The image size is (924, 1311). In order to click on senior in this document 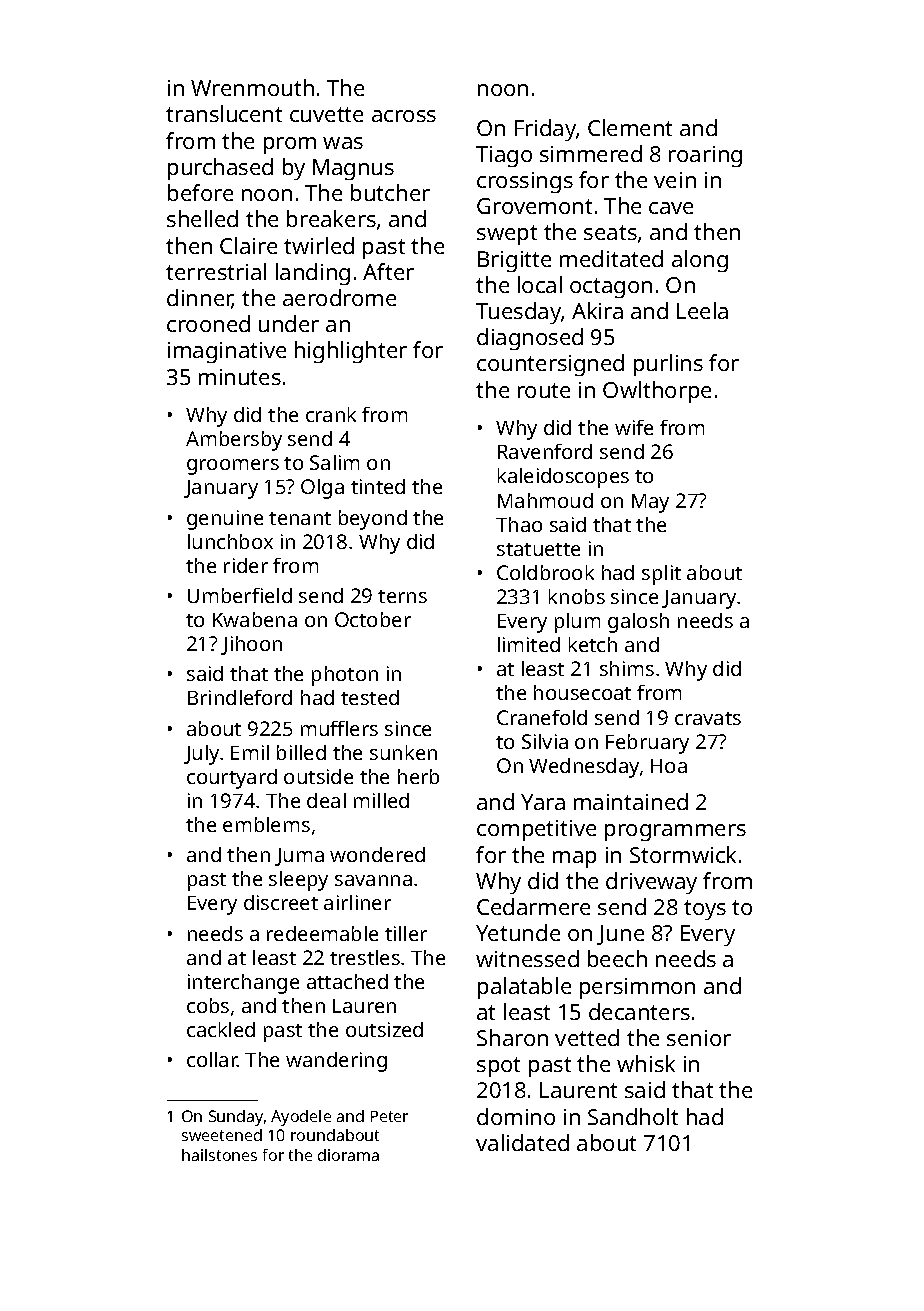, I will do `click(699, 1038)`.
